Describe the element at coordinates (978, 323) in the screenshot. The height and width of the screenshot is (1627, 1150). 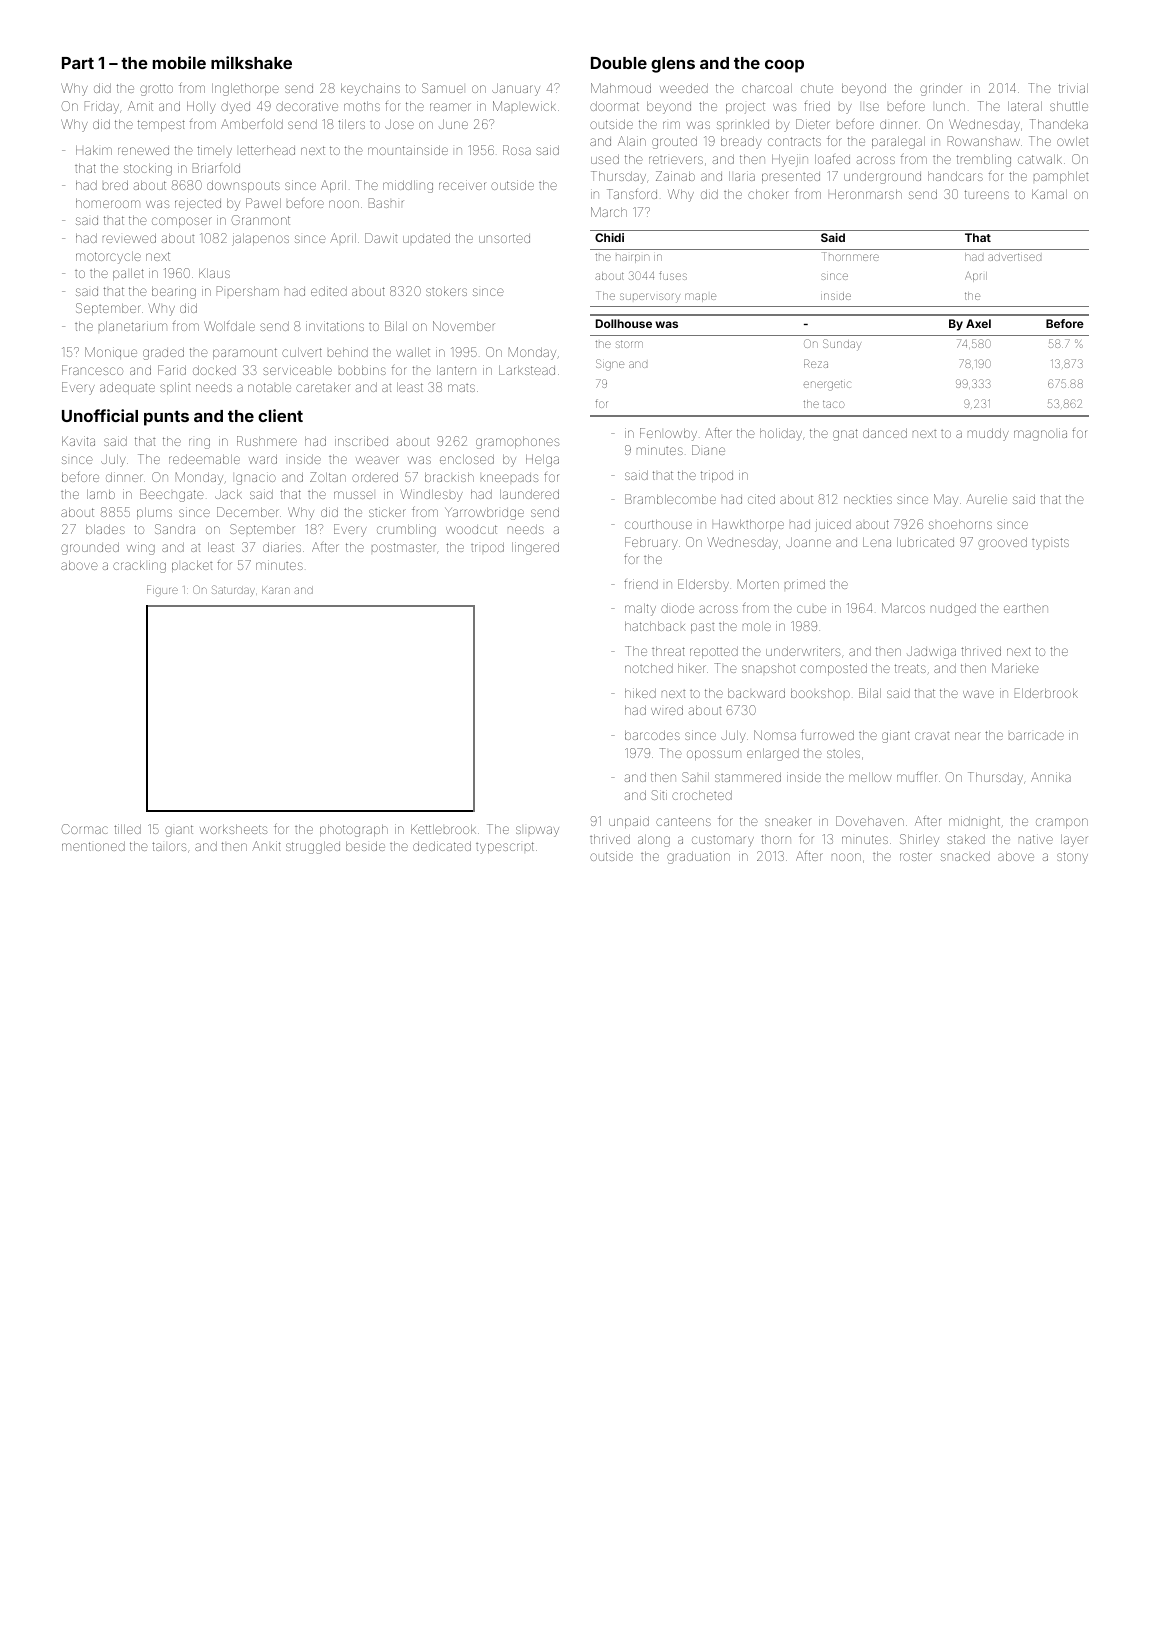
I see `Axel` at that location.
